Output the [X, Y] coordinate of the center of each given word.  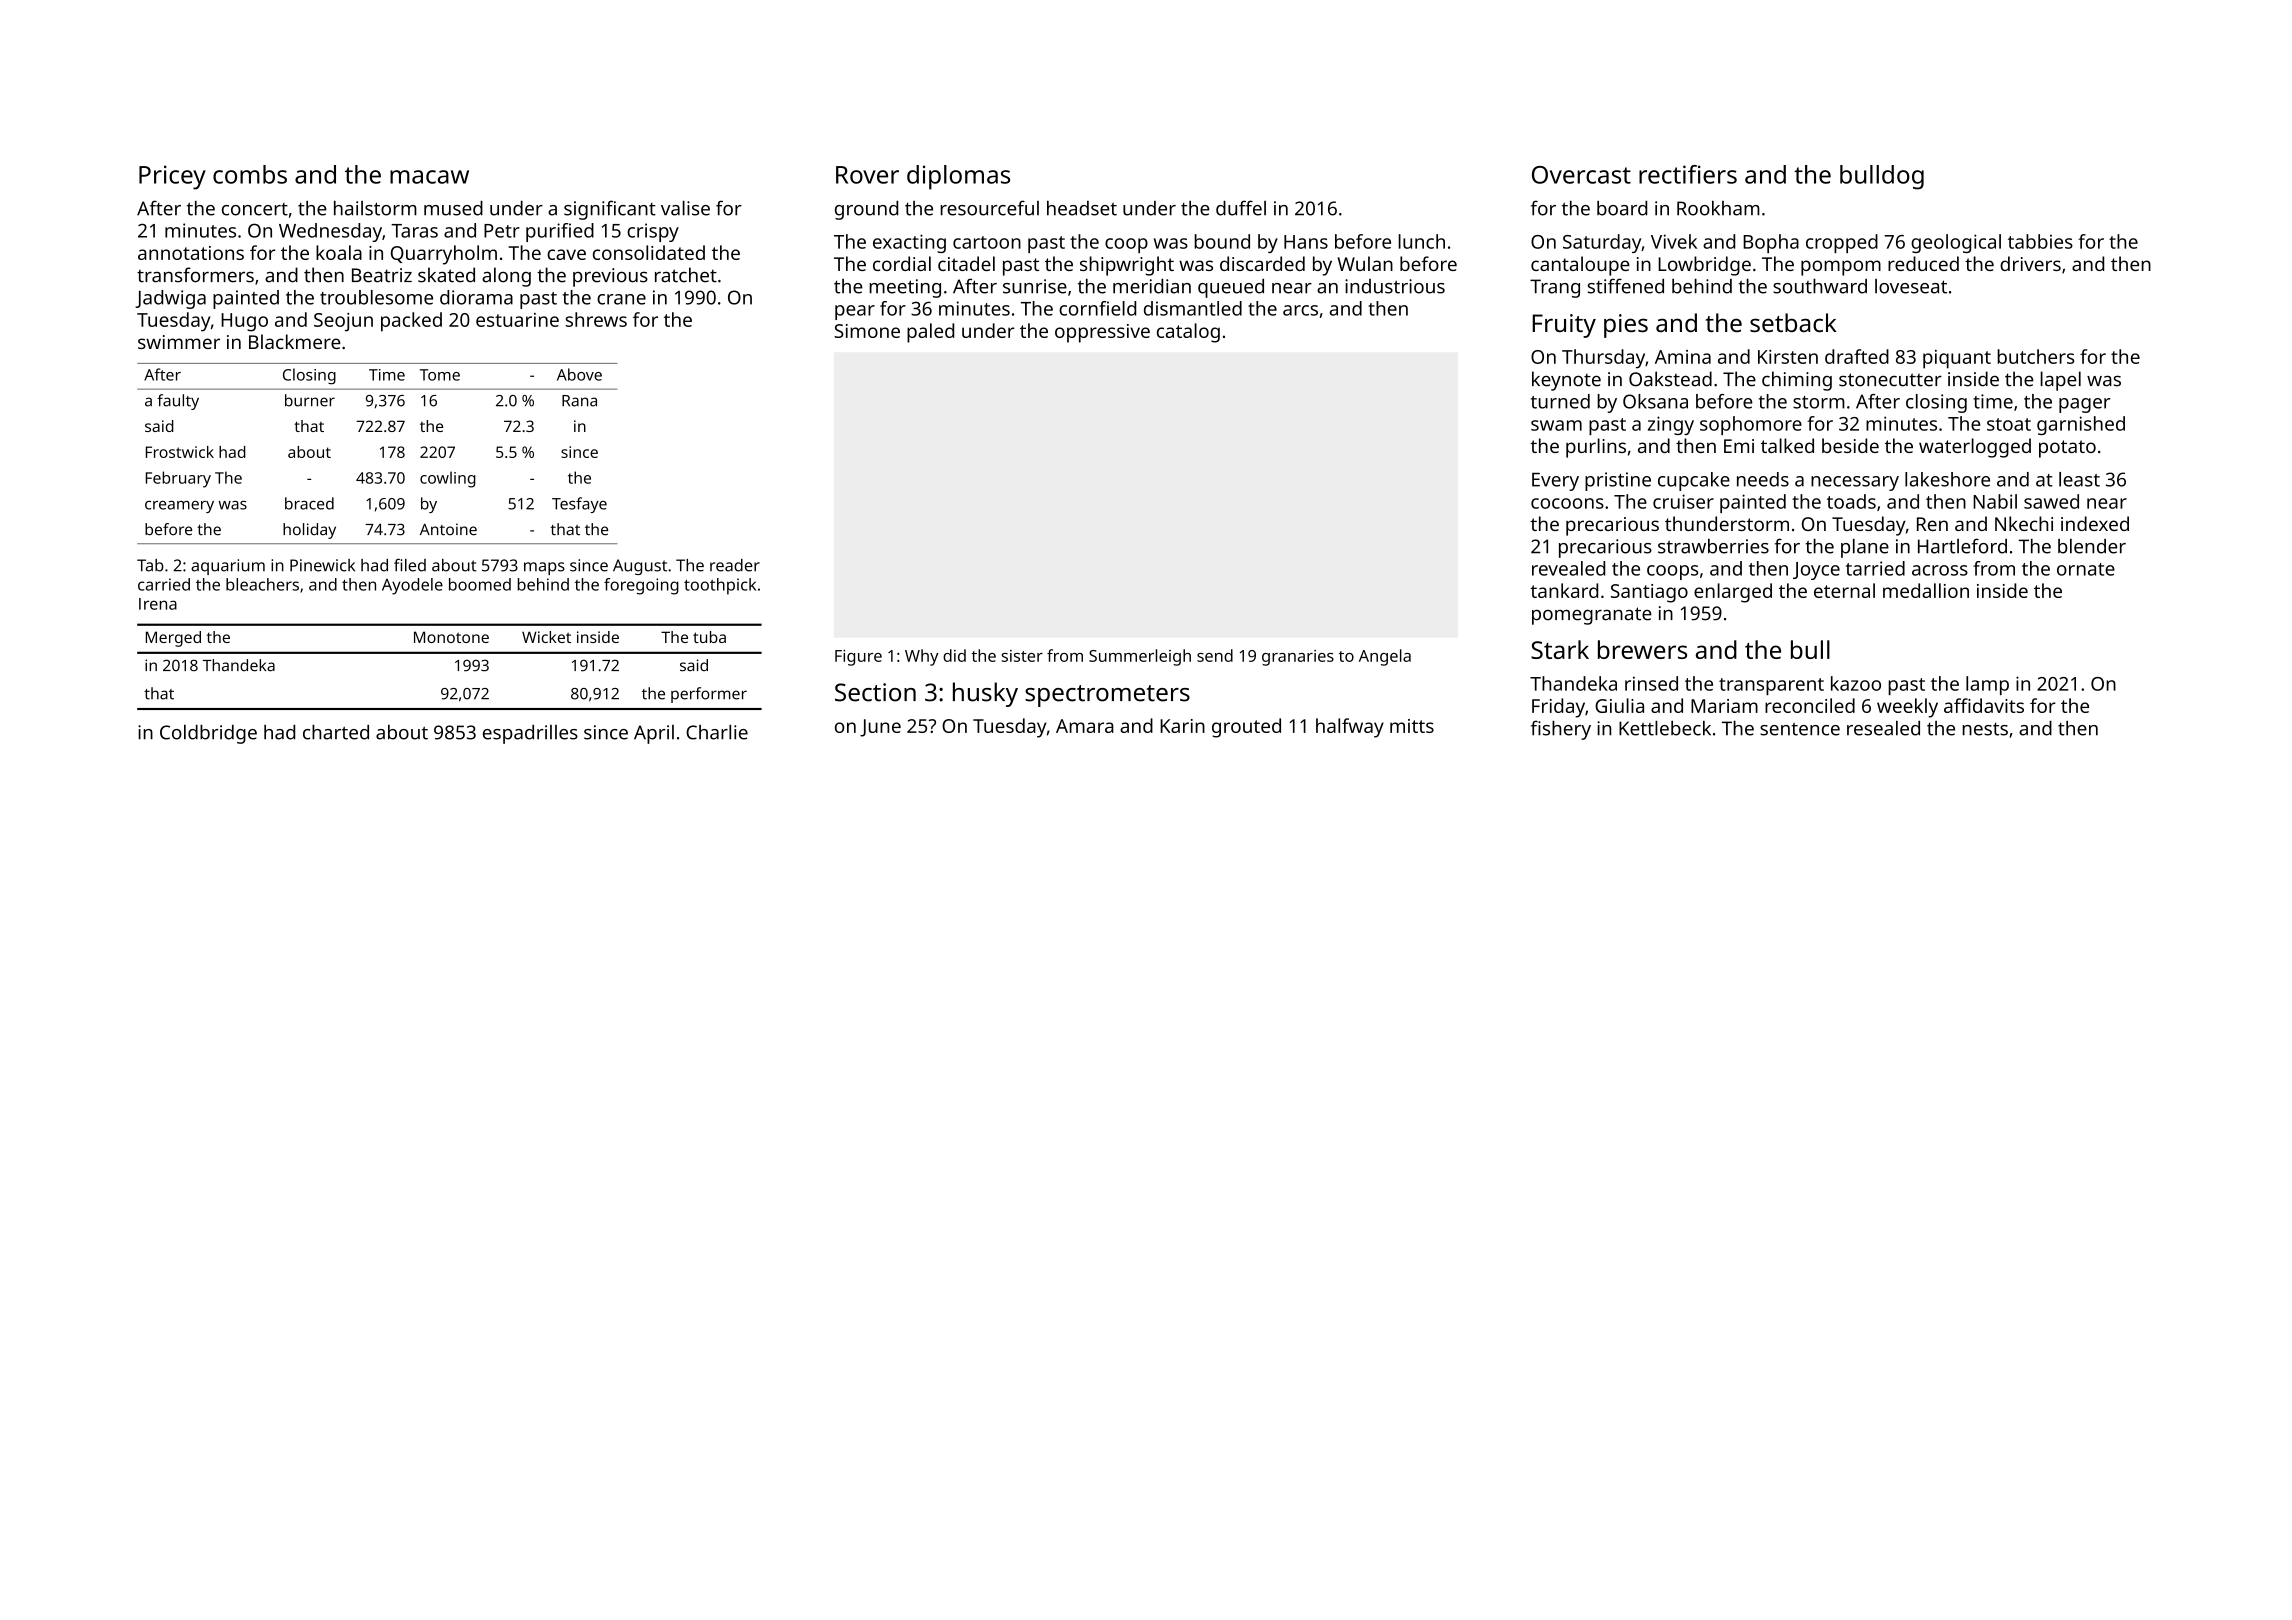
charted [336, 732]
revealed [1568, 568]
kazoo [1856, 683]
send [1215, 655]
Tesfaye [579, 505]
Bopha [1771, 243]
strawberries [1713, 546]
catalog [1188, 333]
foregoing [641, 586]
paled [930, 333]
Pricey [172, 177]
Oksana [1655, 401]
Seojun [343, 322]
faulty [178, 402]
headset [1082, 208]
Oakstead [1670, 379]
